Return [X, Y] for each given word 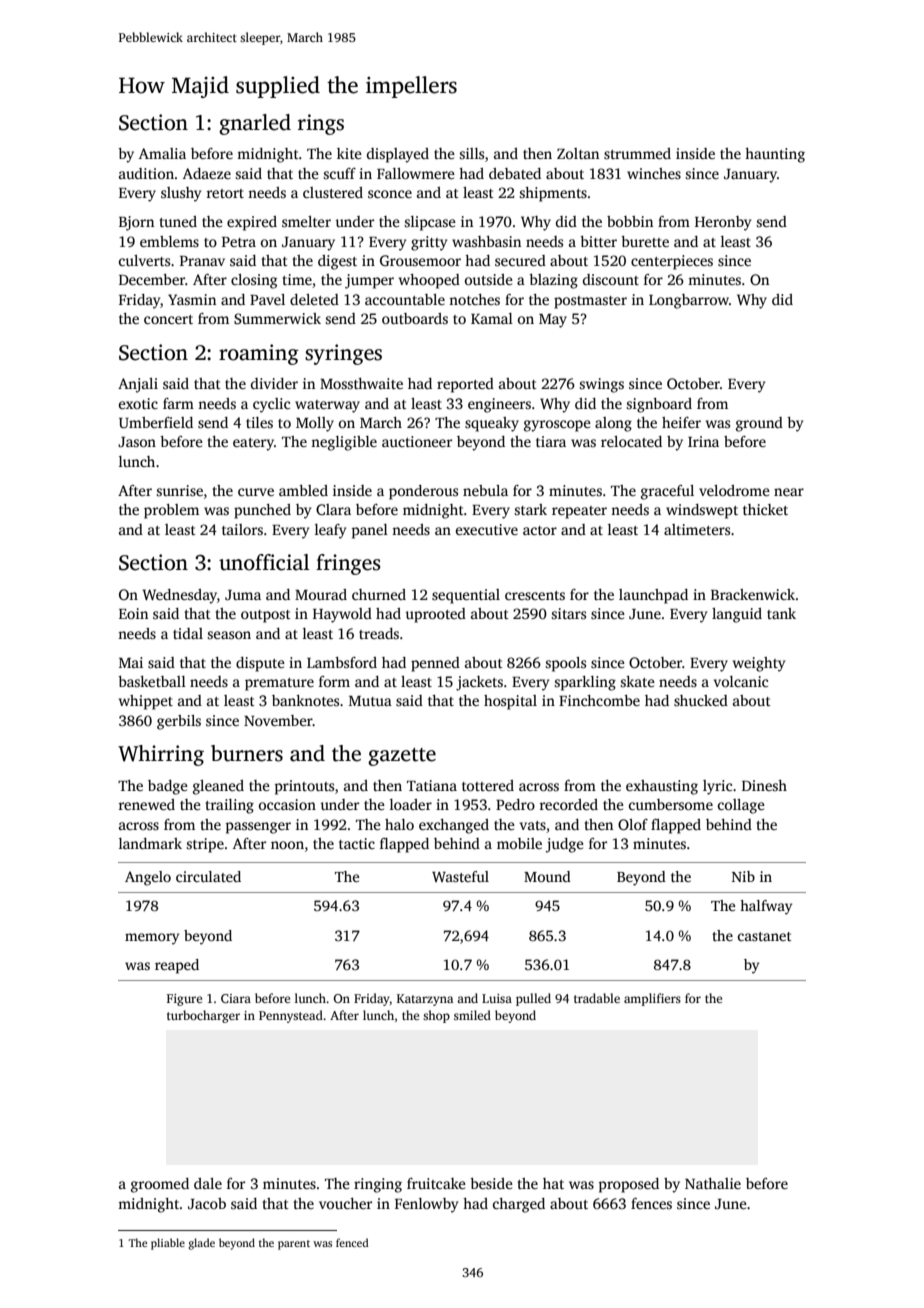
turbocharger [203, 1016]
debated [515, 173]
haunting [775, 155]
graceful [667, 492]
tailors [242, 529]
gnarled [255, 124]
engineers [499, 405]
